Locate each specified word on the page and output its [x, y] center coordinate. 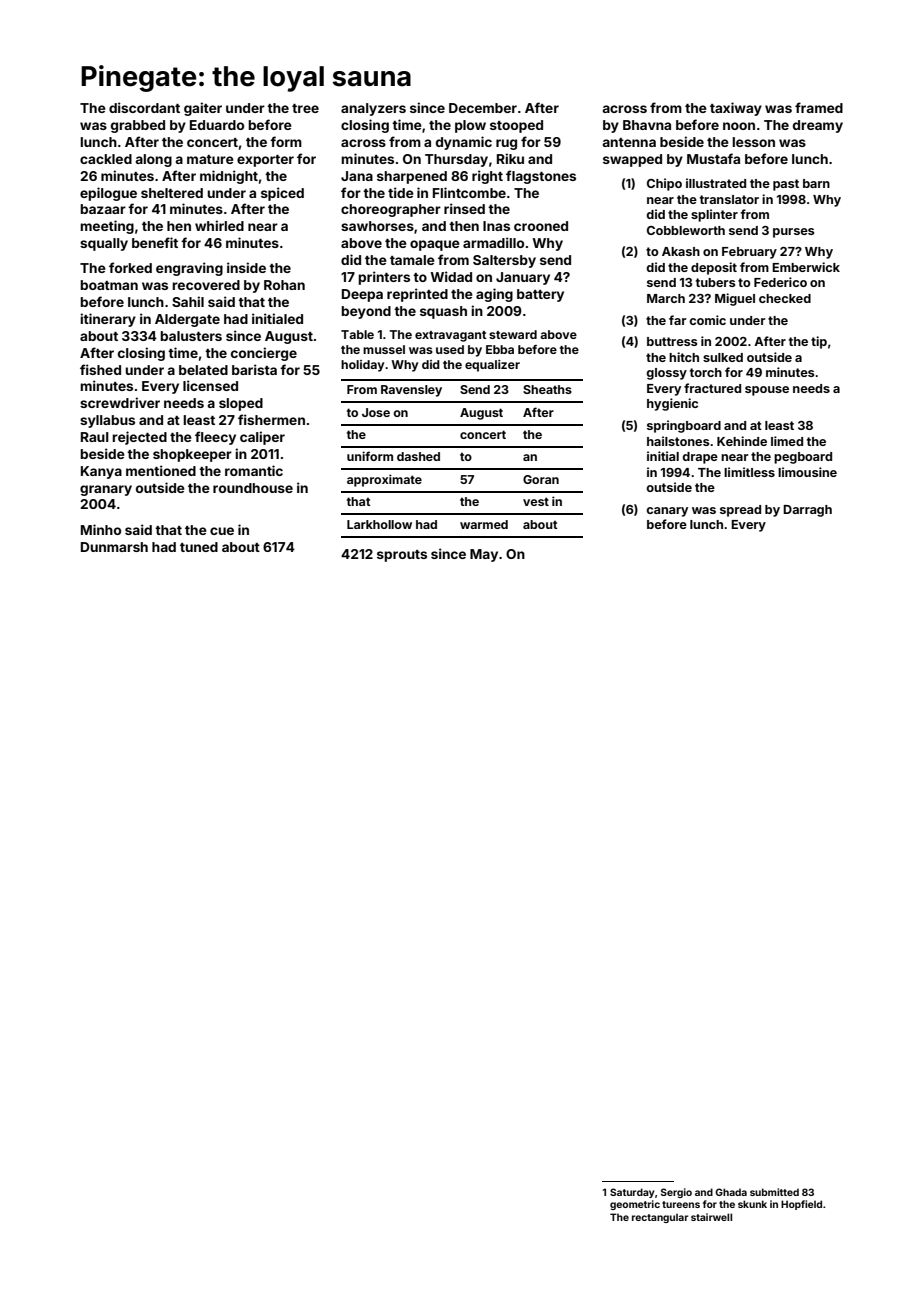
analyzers [373, 109]
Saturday [632, 1193]
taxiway [736, 109]
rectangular [660, 1218]
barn [816, 183]
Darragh [807, 511]
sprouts [402, 556]
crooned [541, 226]
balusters [191, 336]
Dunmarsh [114, 547]
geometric [635, 1205]
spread [740, 511]
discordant [144, 107]
